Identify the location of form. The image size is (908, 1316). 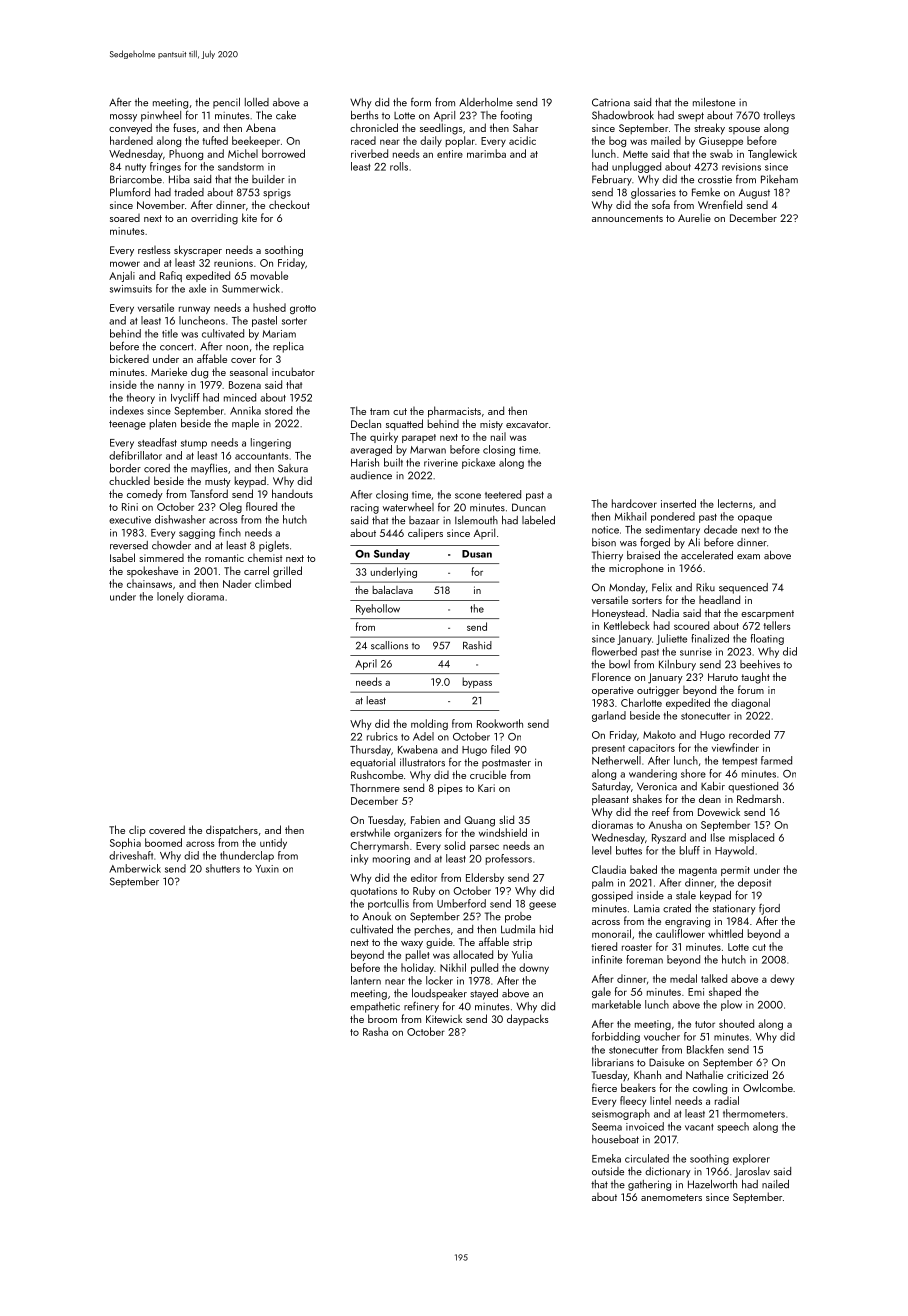
(421, 102).
